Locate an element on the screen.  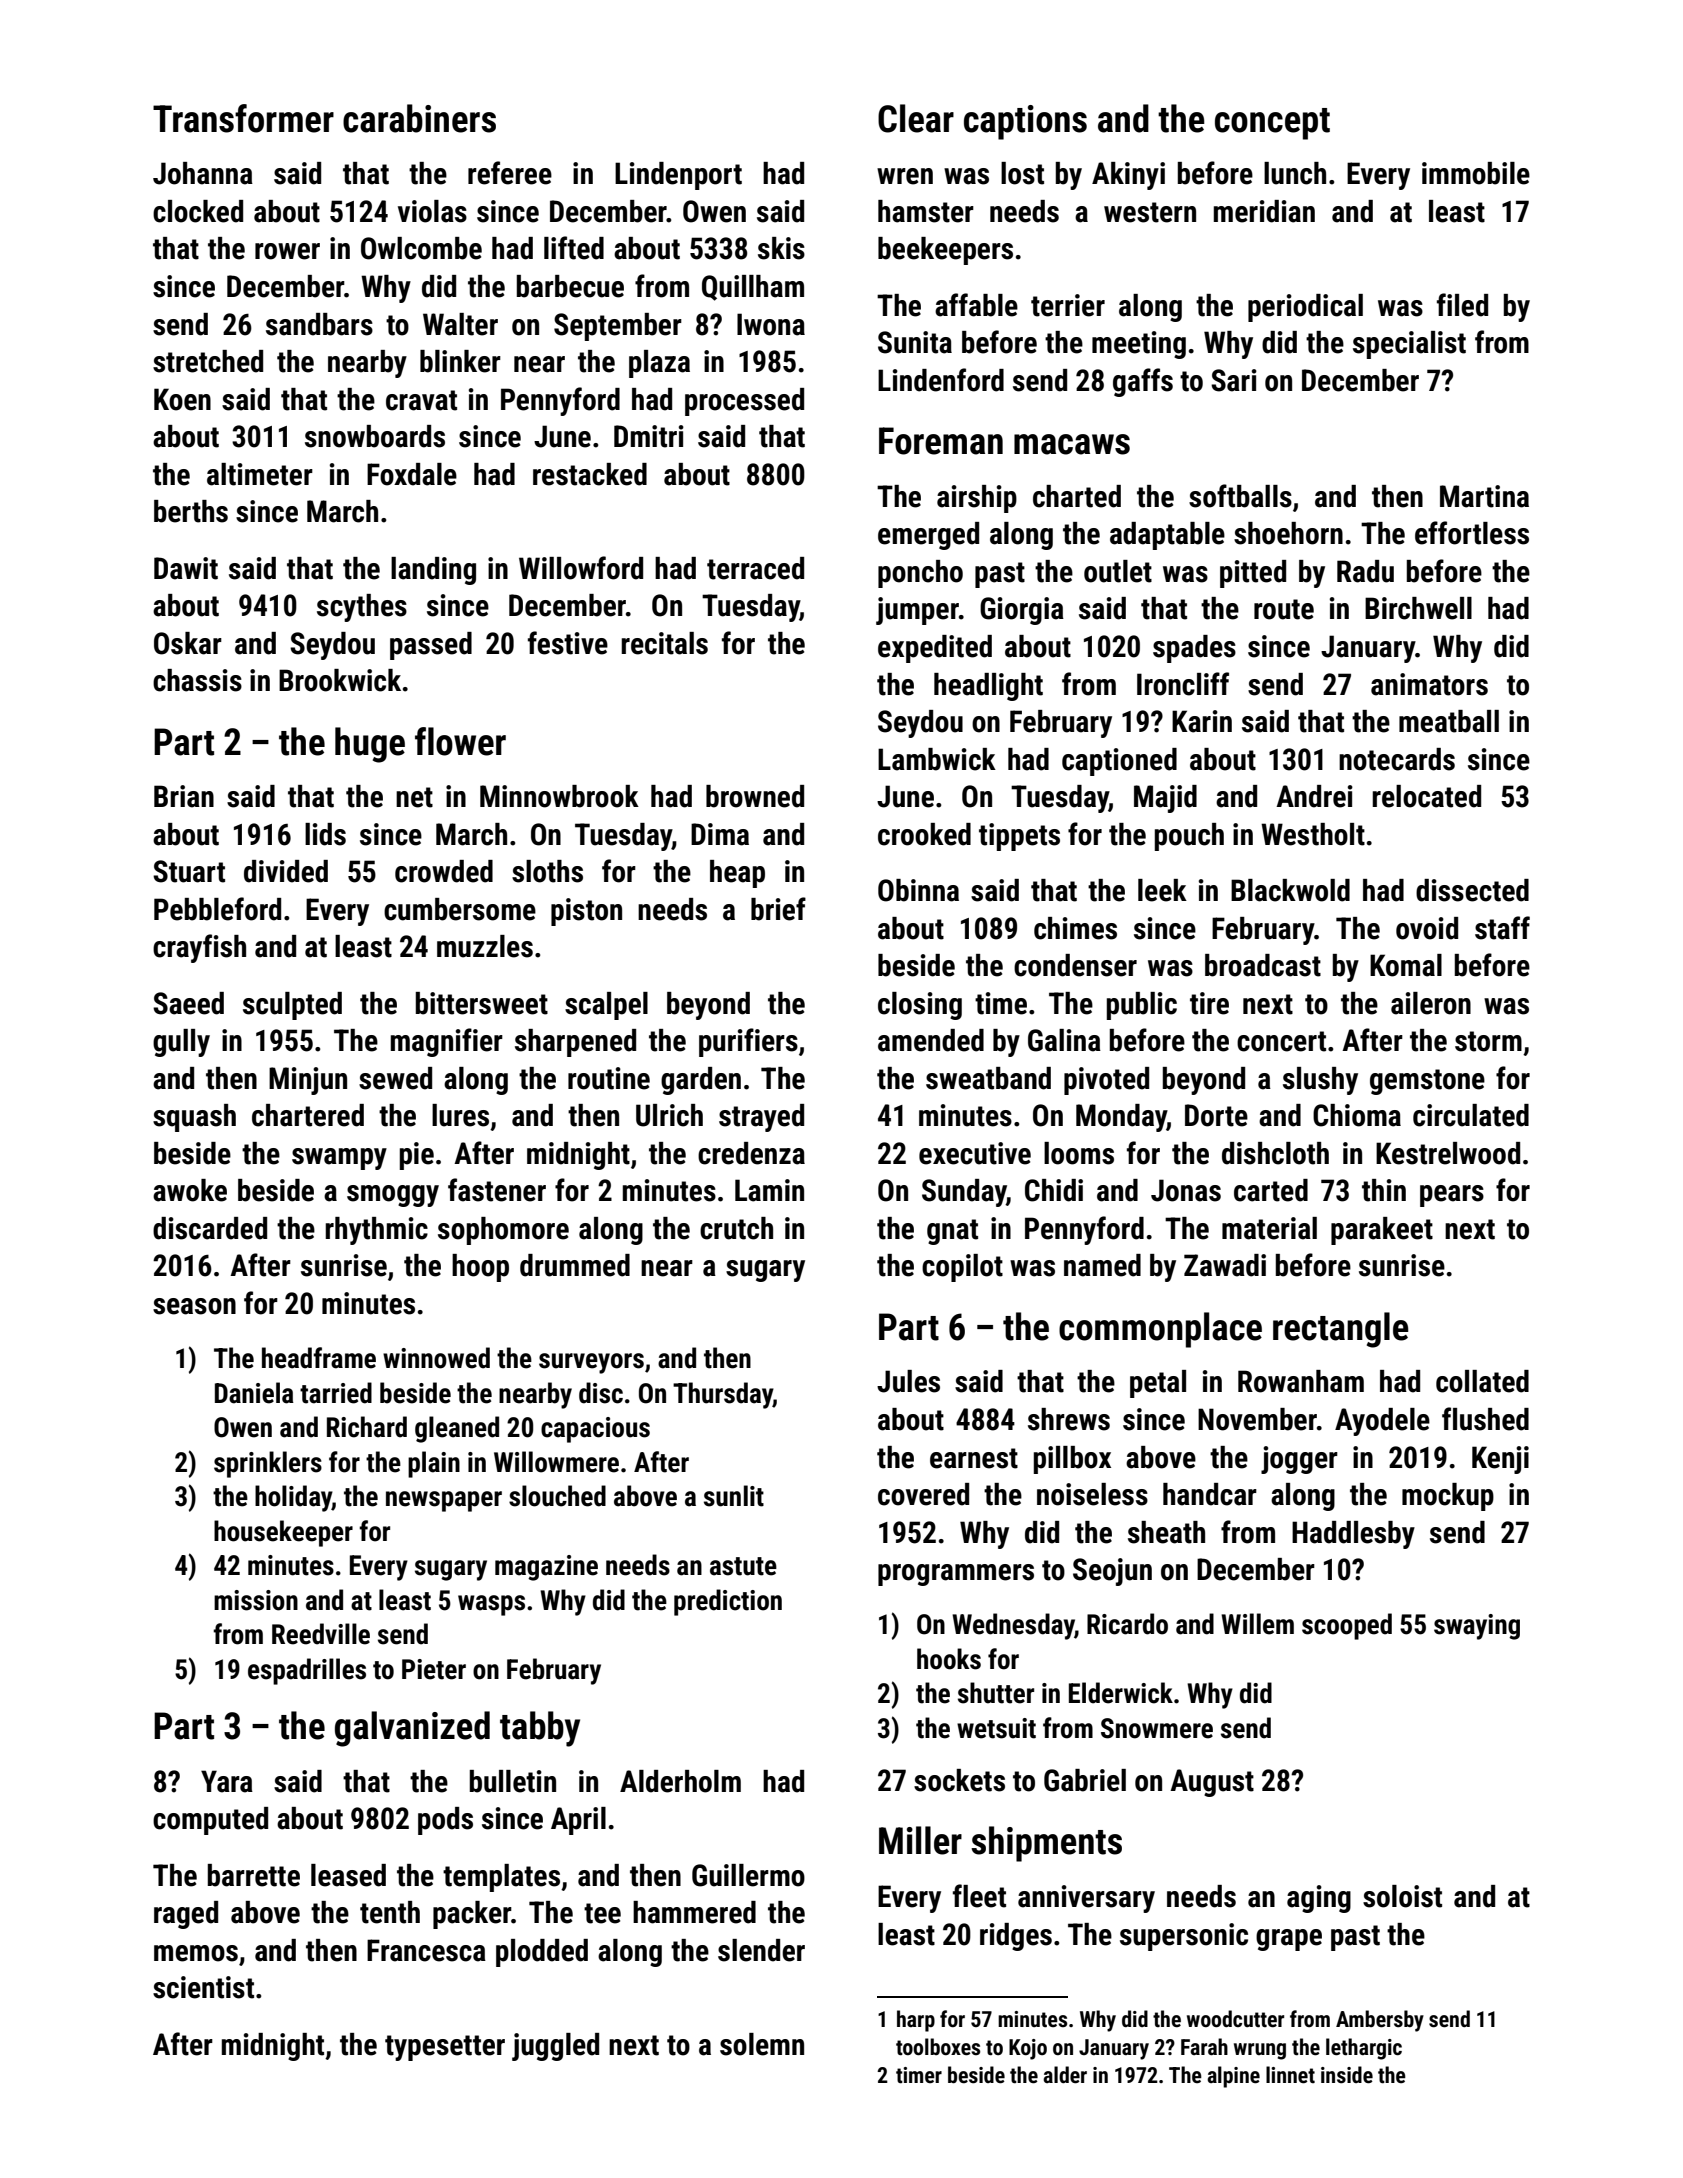
inside is located at coordinates (1347, 2075).
